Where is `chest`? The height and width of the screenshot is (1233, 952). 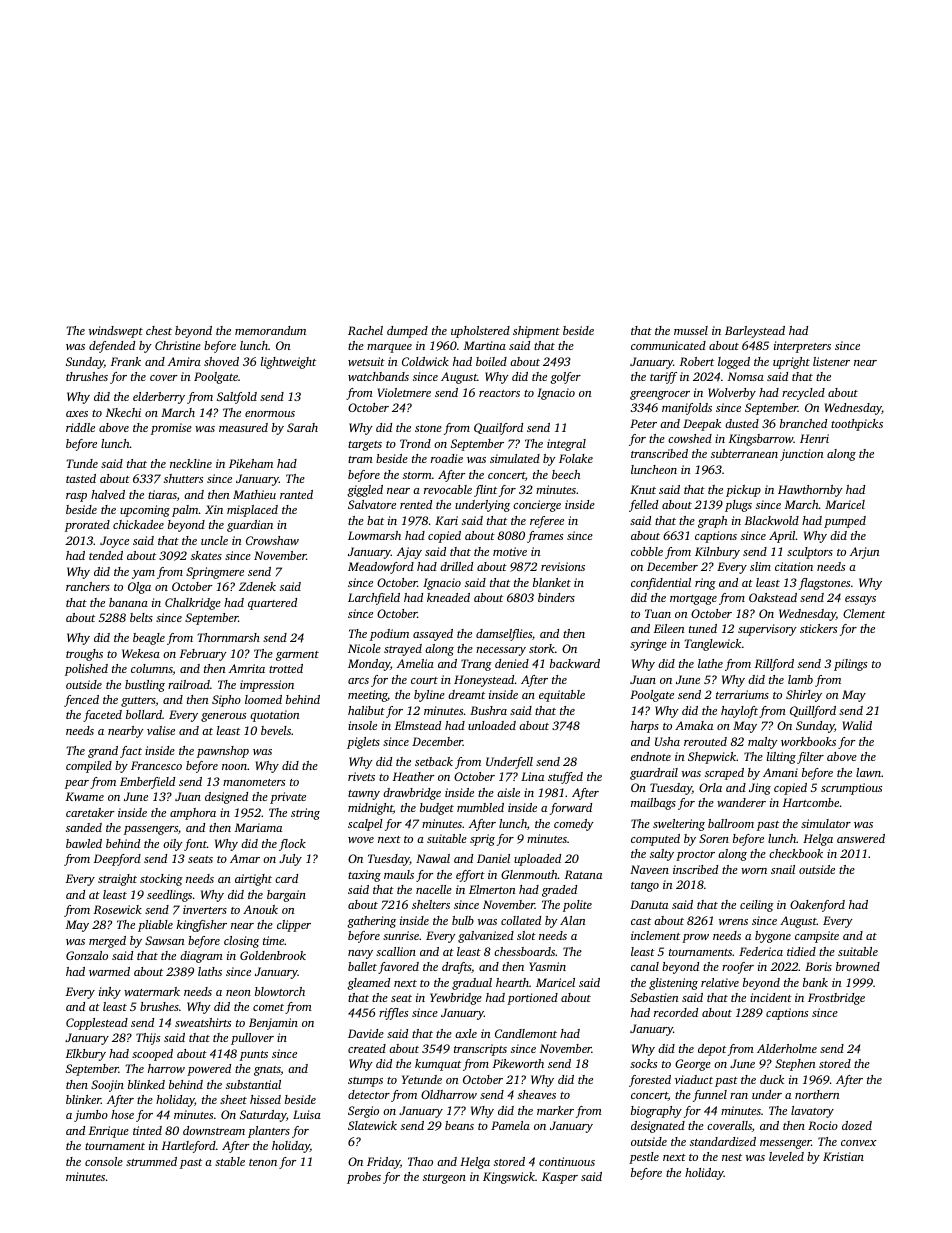
chest is located at coordinates (159, 330).
